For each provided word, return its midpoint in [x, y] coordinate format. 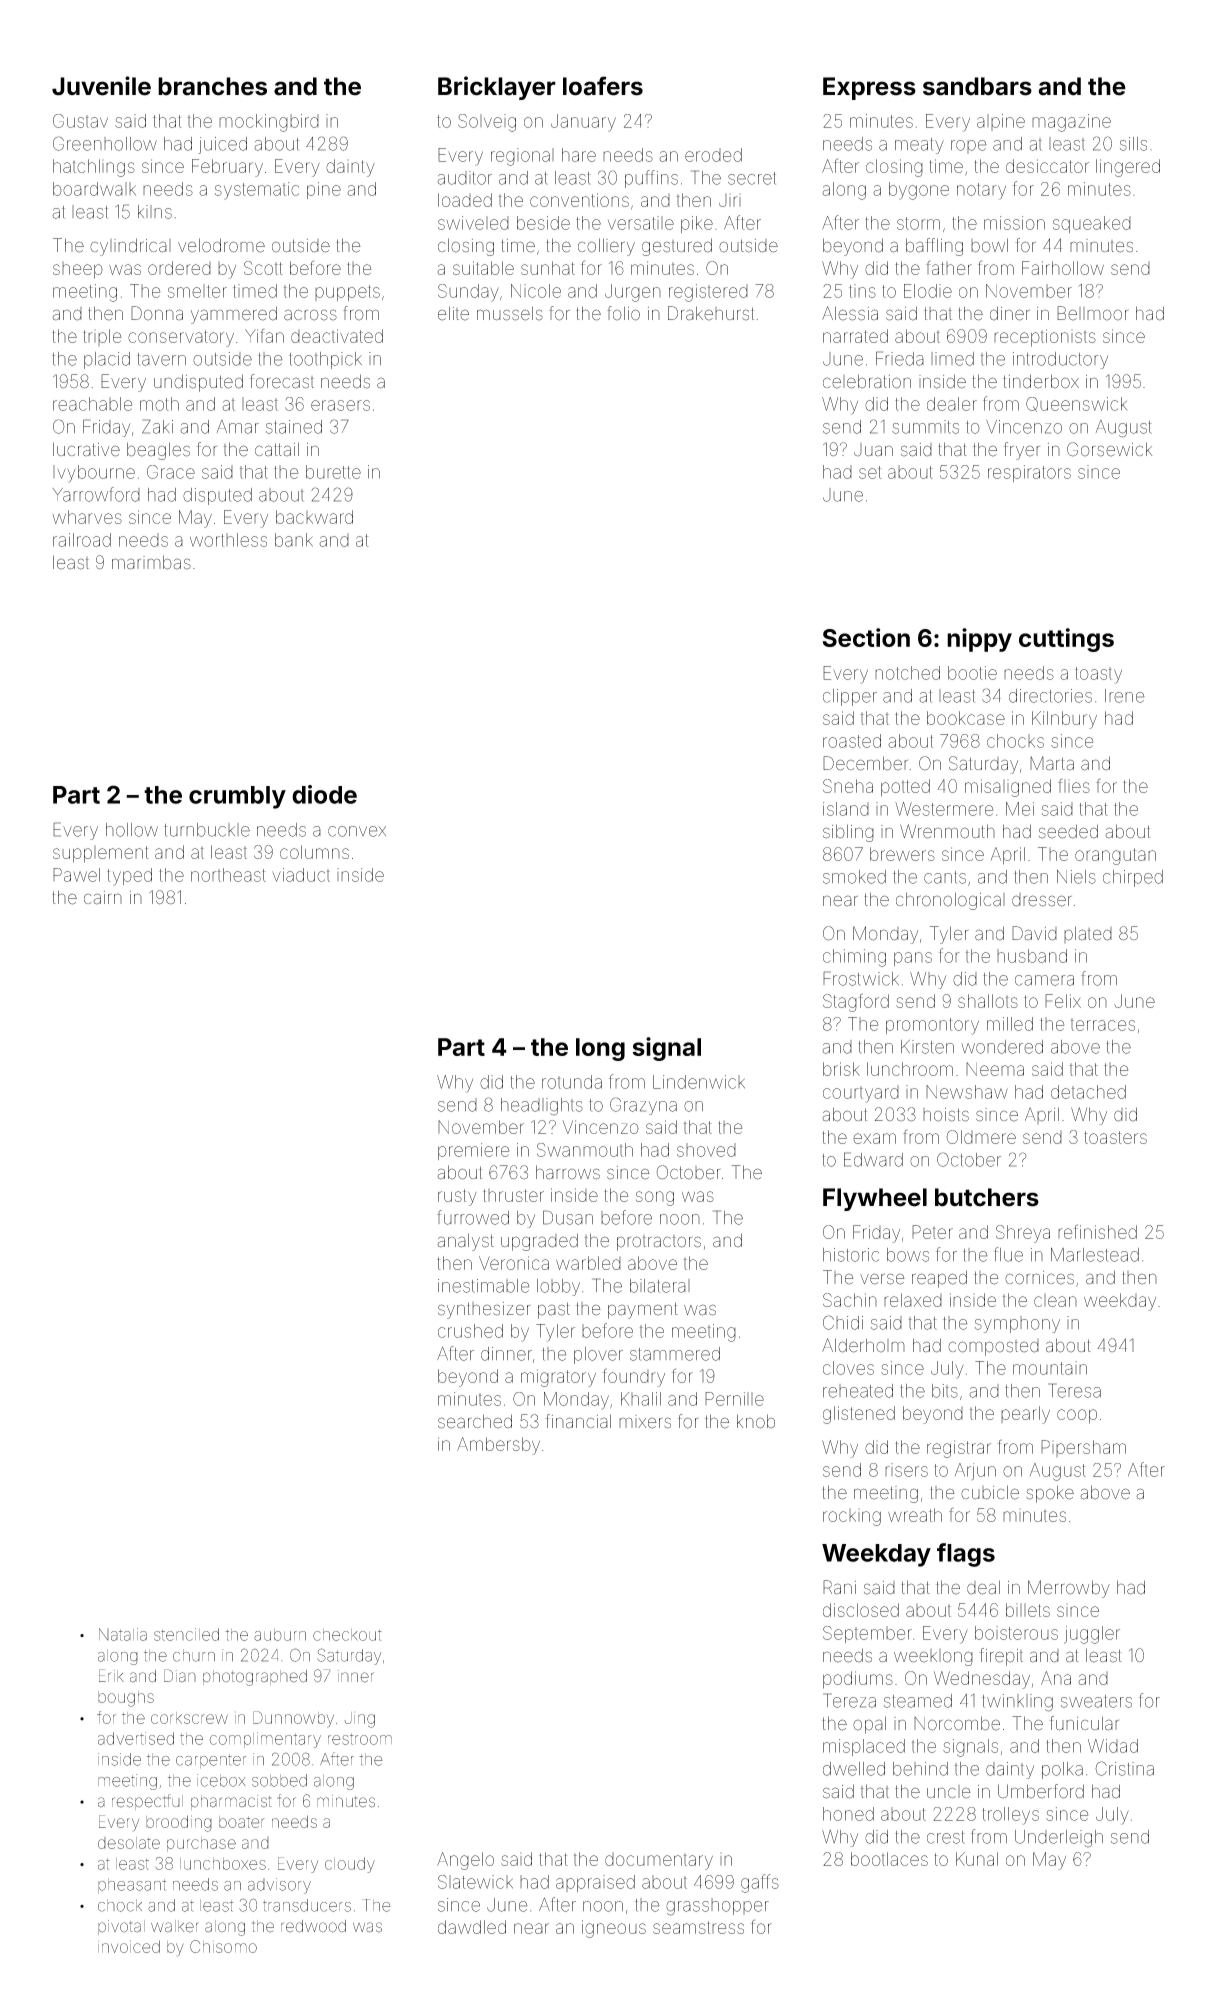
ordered [179, 268]
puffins [651, 179]
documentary [659, 1861]
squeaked [1092, 224]
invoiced [129, 1946]
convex [357, 831]
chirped [1133, 878]
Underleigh [1059, 1839]
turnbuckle [207, 830]
